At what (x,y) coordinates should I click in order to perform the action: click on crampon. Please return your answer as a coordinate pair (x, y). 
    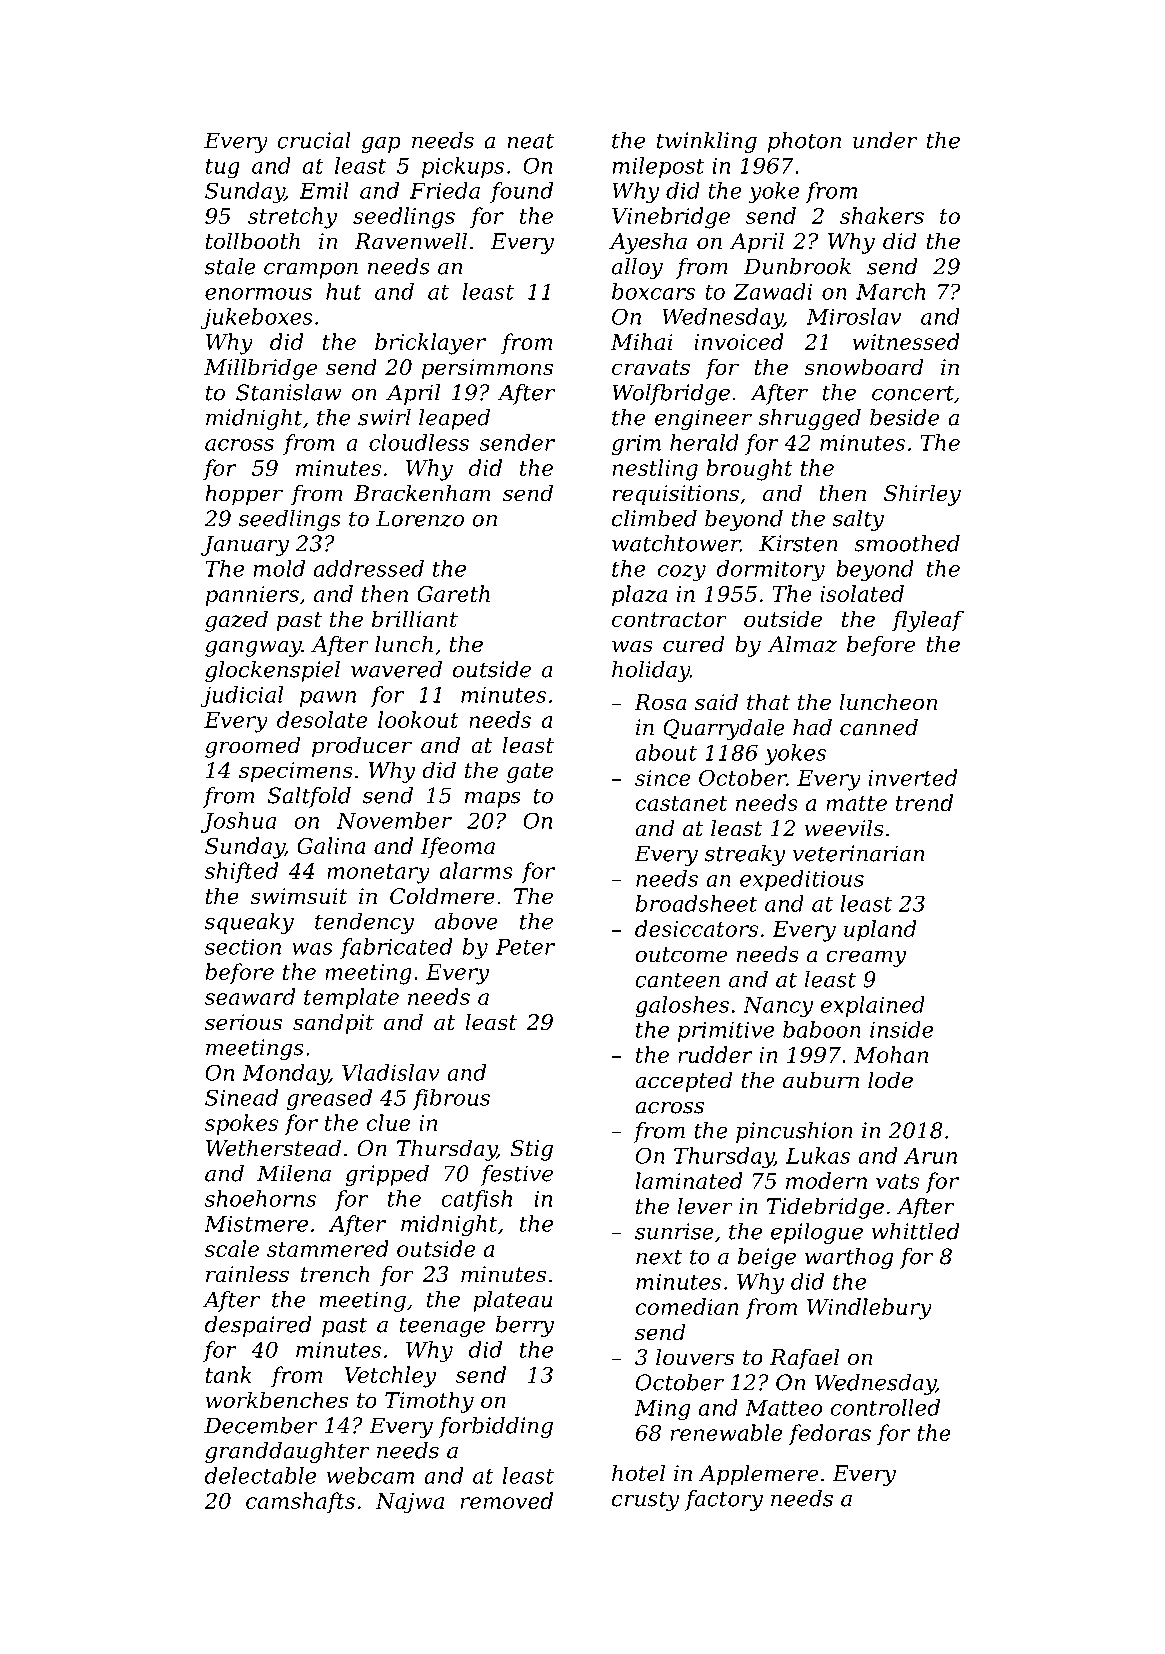
    Looking at the image, I should click on (311, 271).
